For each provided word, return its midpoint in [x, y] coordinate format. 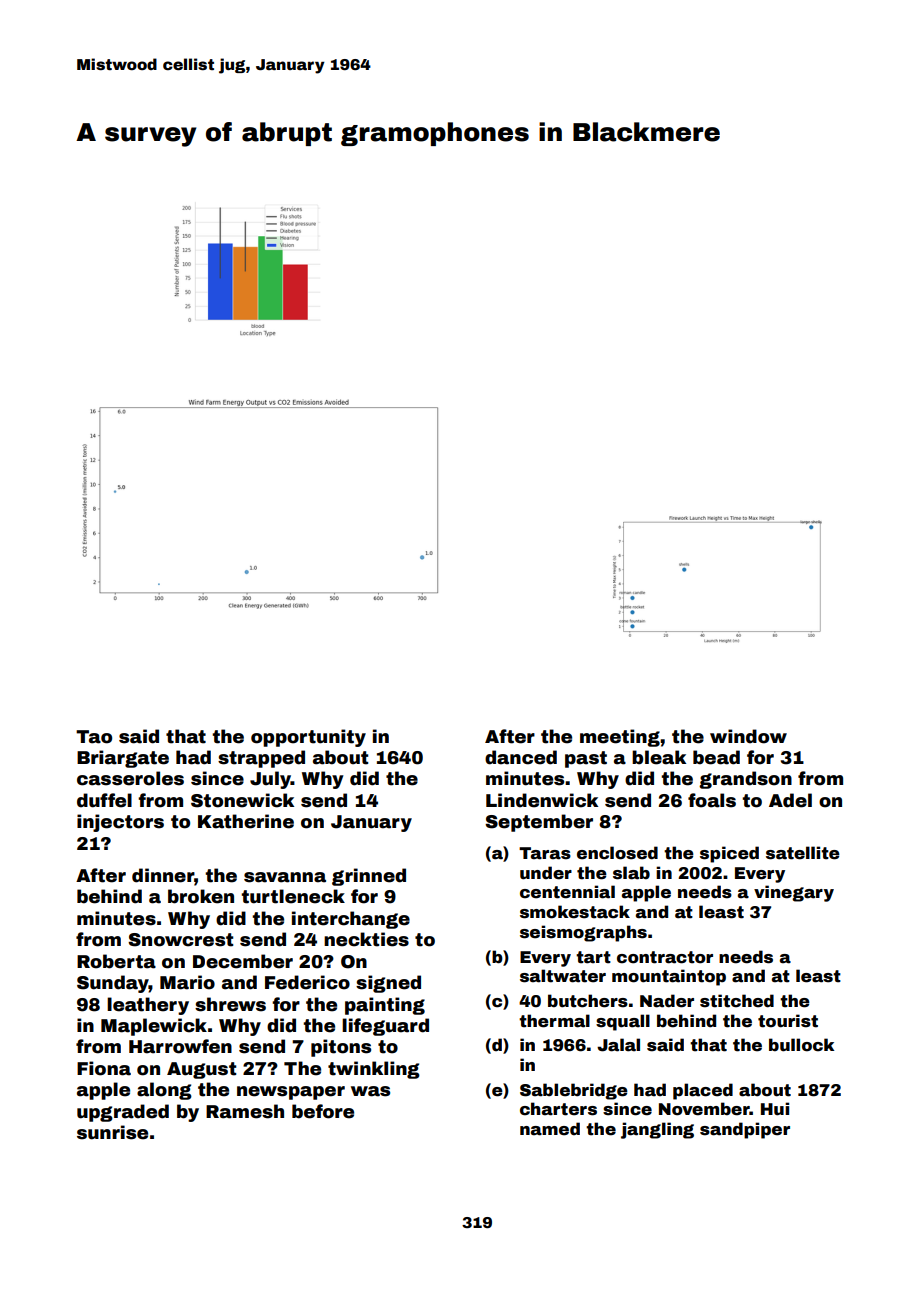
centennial [567, 892]
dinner [163, 875]
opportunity [308, 738]
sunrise [112, 1132]
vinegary [794, 893]
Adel [790, 800]
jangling [657, 1130]
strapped [261, 759]
